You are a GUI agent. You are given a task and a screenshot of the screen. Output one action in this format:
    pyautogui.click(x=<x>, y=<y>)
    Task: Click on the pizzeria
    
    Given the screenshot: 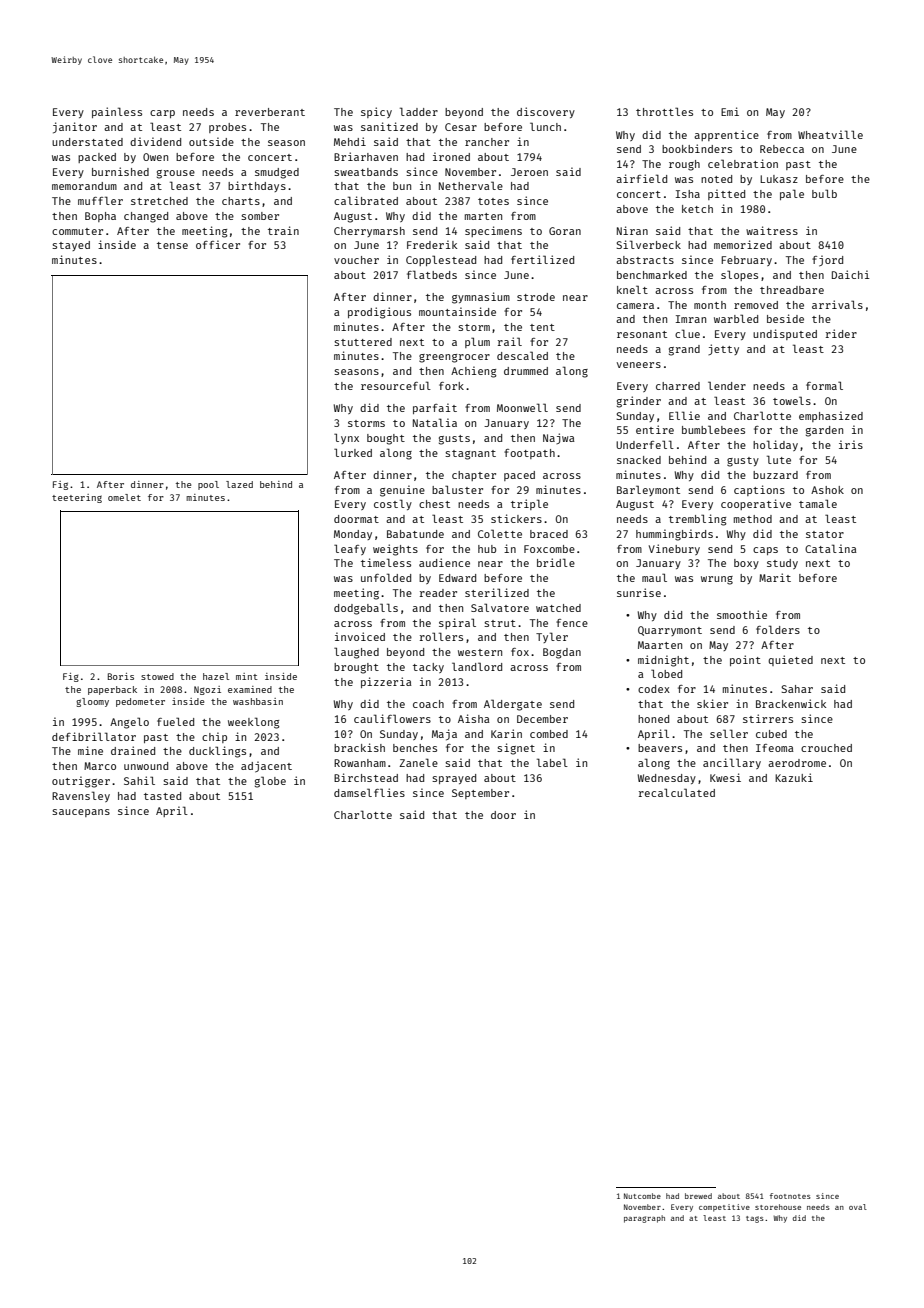 What is the action you would take?
    pyautogui.click(x=386, y=682)
